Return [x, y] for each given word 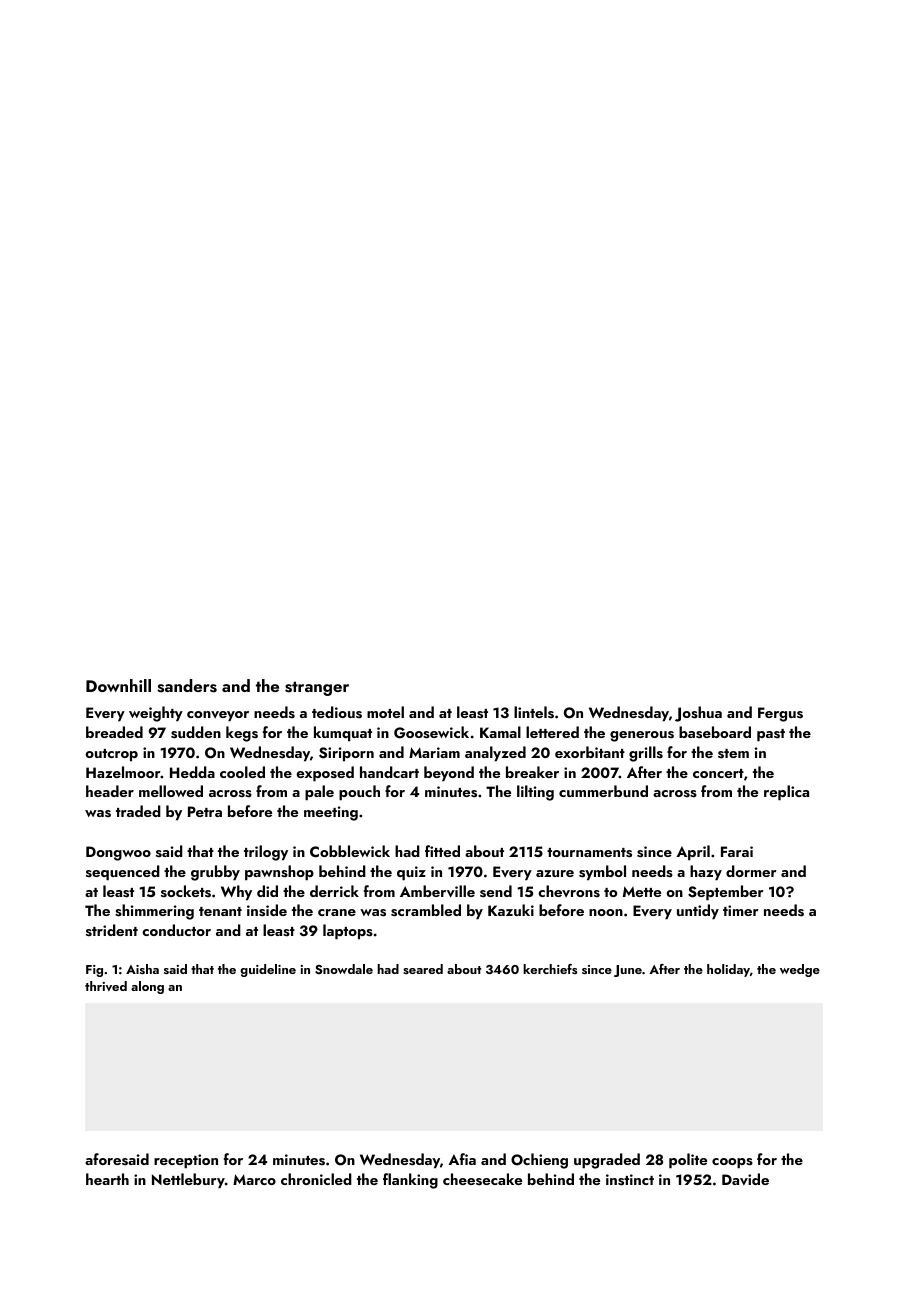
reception [186, 1161]
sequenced [123, 873]
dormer [751, 871]
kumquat [343, 734]
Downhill [118, 685]
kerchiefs [550, 969]
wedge [800, 970]
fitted [442, 851]
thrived [106, 986]
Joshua [698, 714]
